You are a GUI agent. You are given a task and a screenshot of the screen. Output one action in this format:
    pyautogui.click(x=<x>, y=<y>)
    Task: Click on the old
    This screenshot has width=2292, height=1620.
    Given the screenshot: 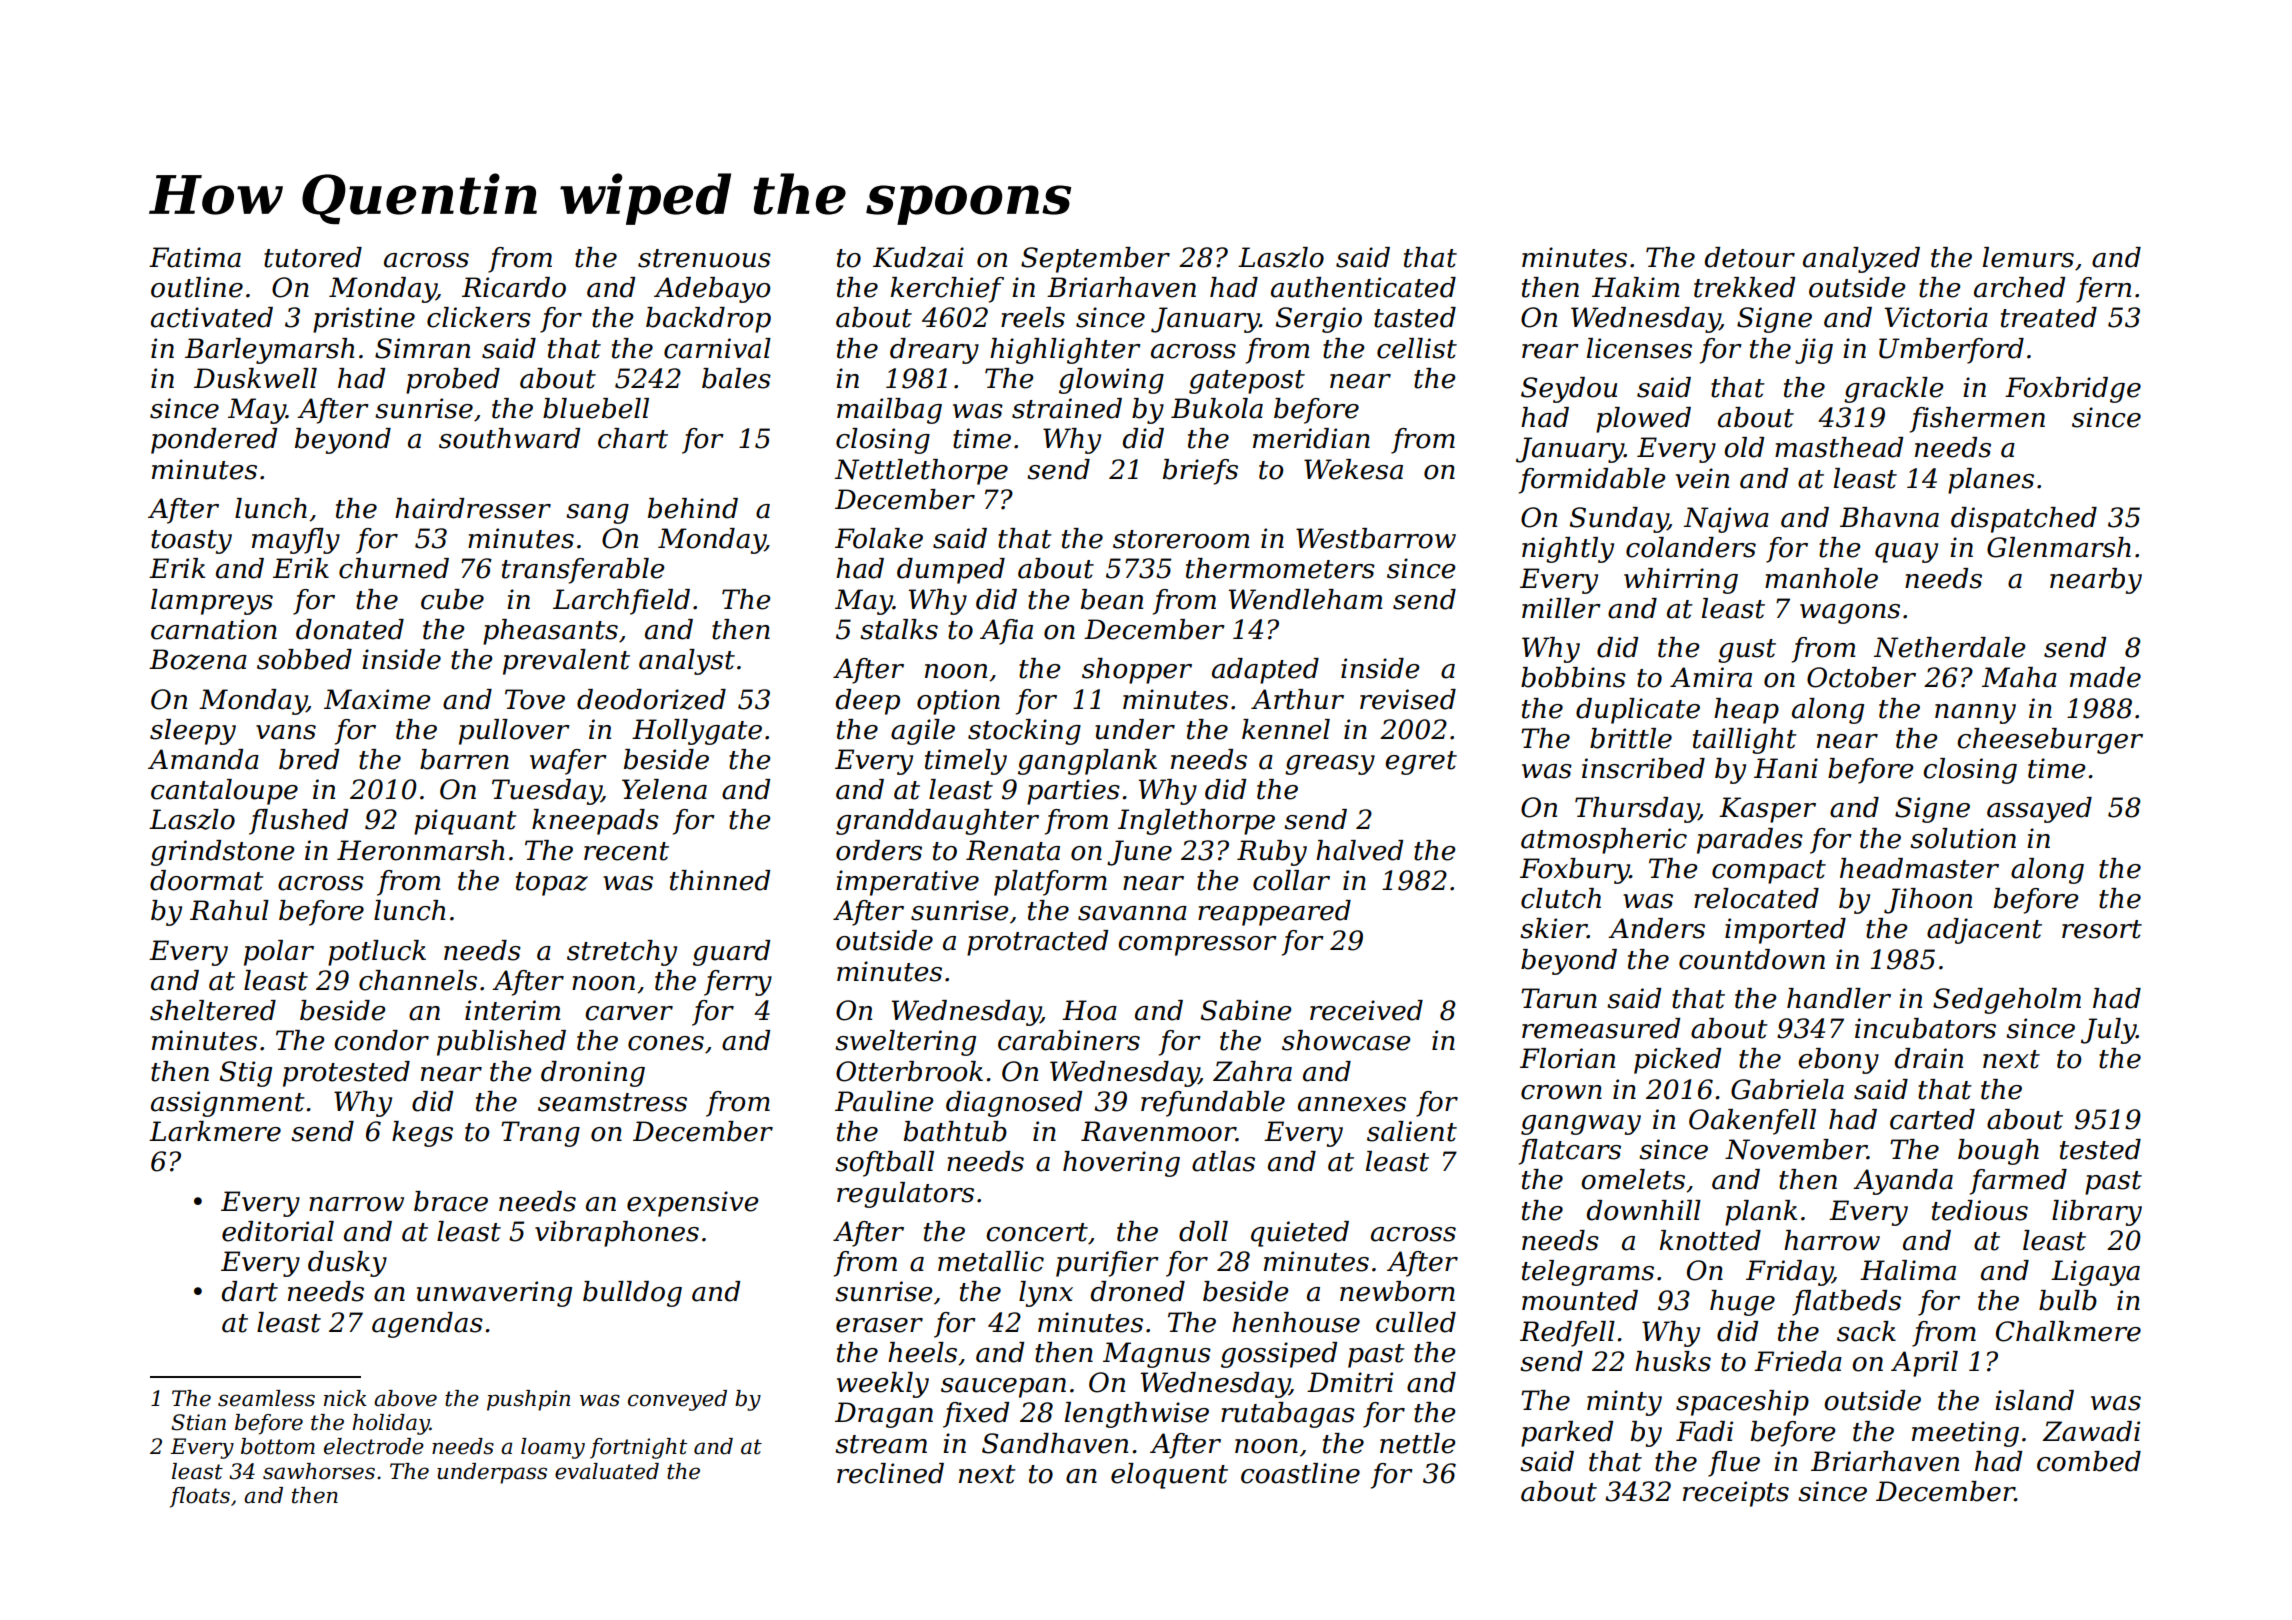 What is the action you would take?
    pyautogui.click(x=1744, y=447)
